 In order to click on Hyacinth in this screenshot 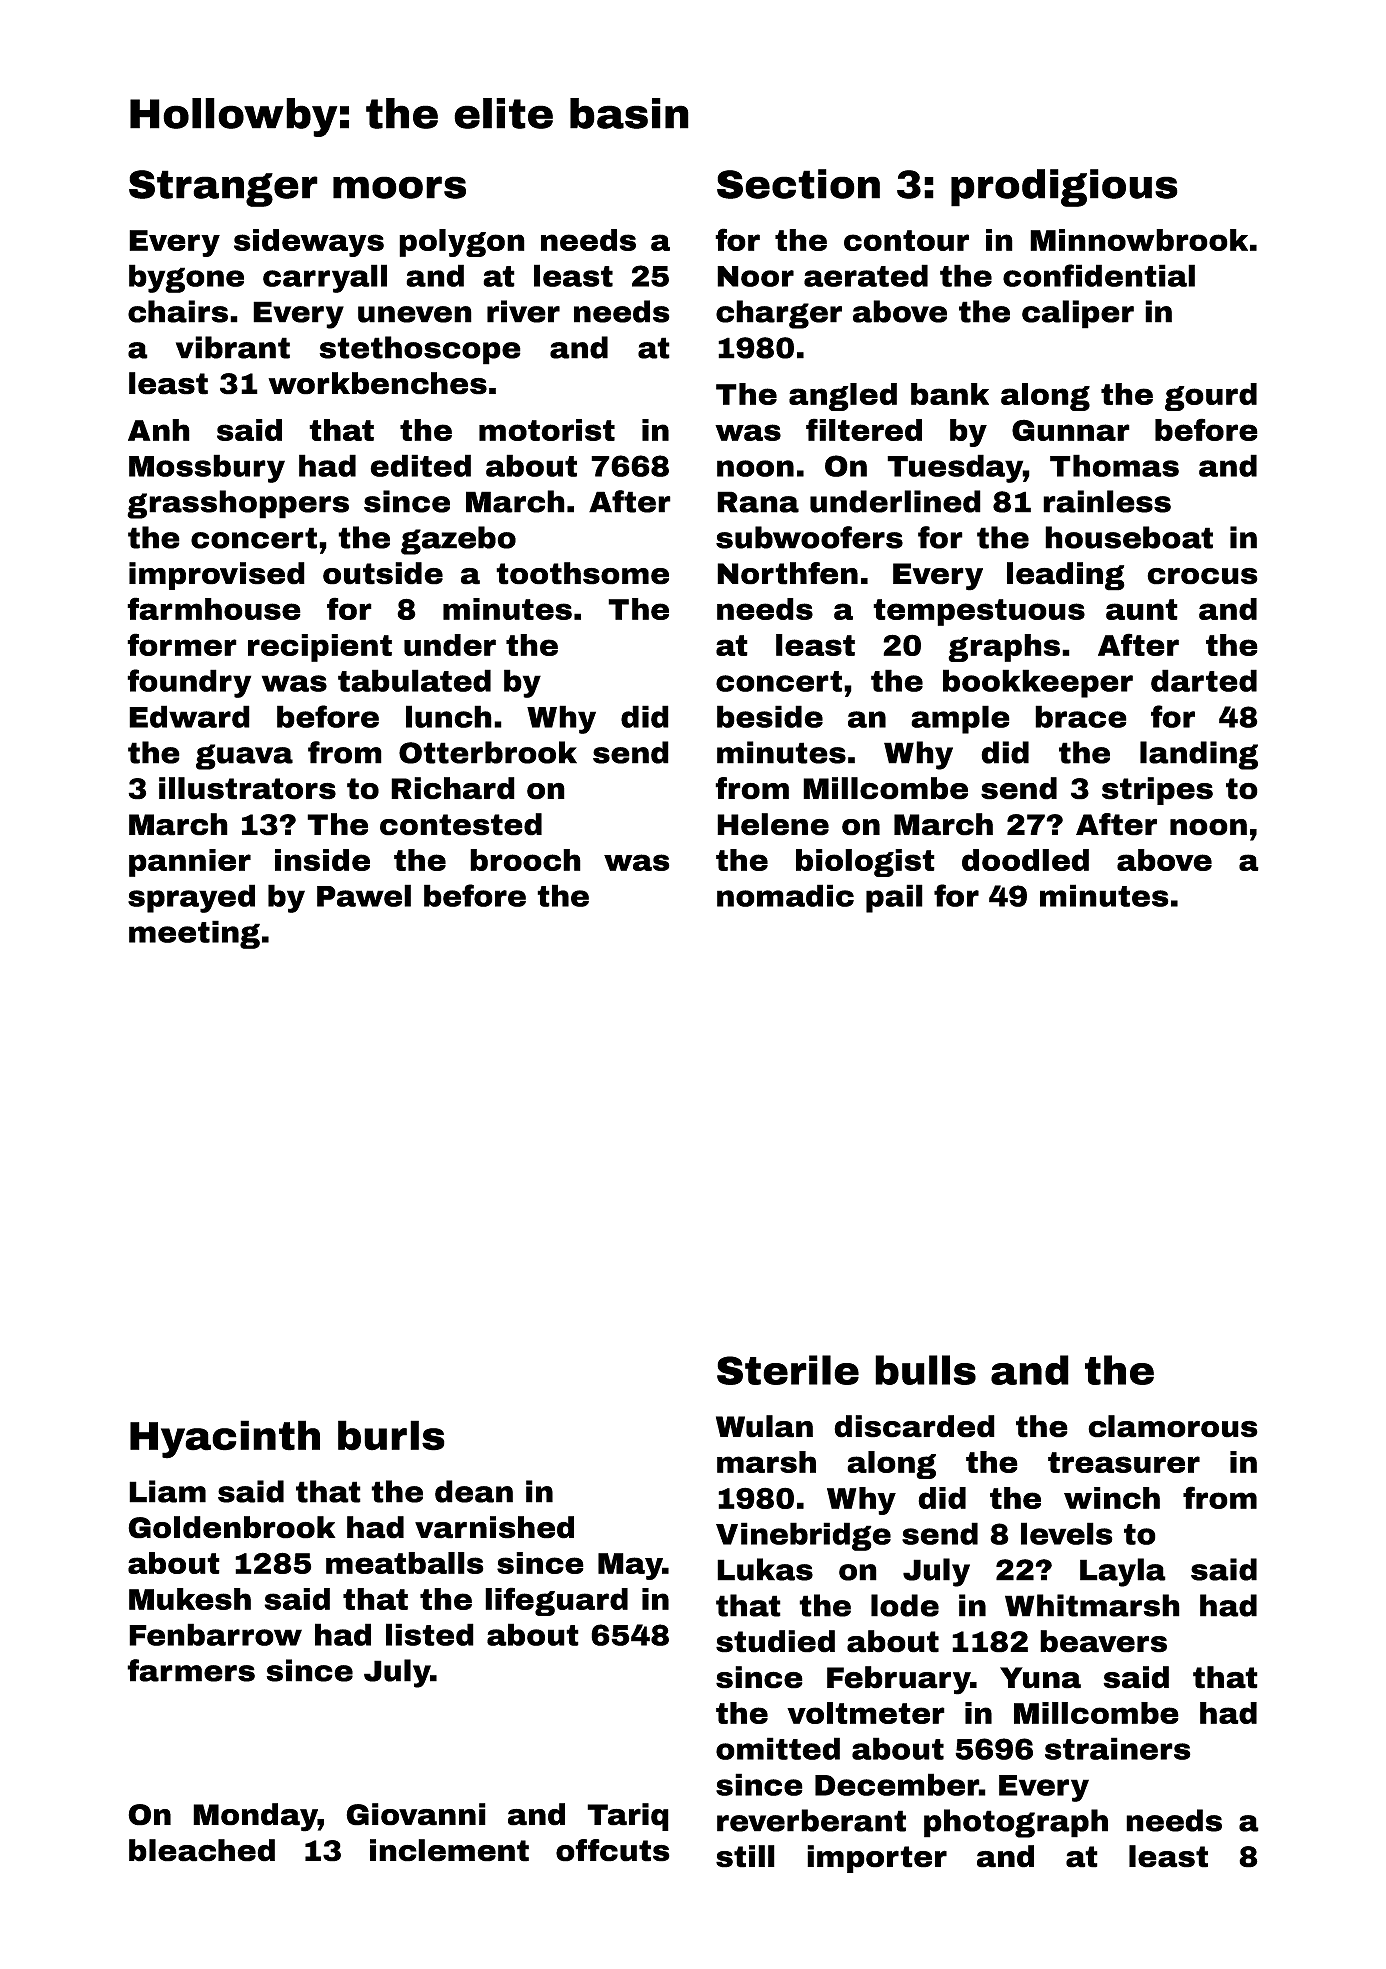, I will do `click(225, 1439)`.
